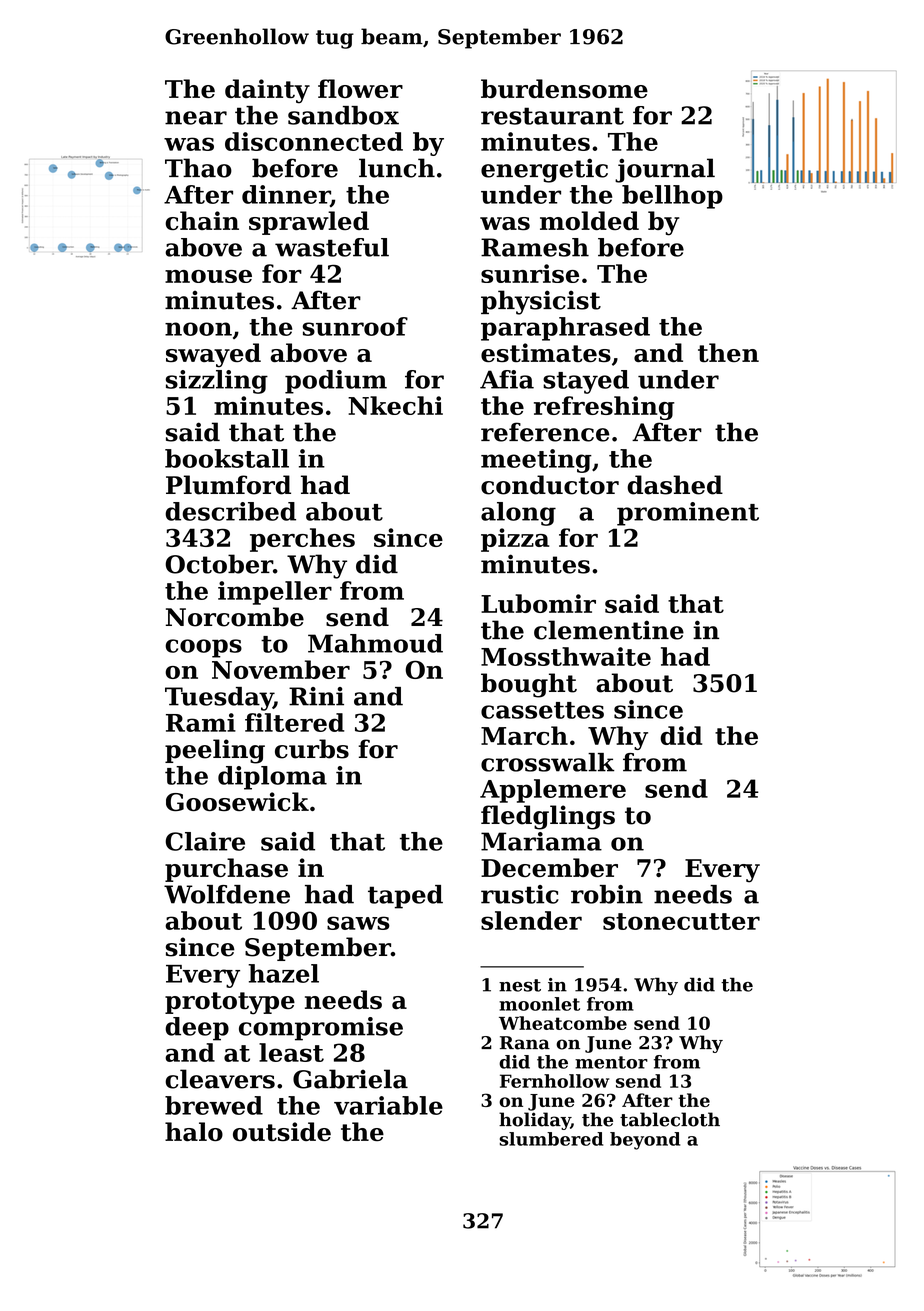 This screenshot has height=1311, width=924. Describe the element at coordinates (355, 326) in the screenshot. I see `sunroof` at that location.
